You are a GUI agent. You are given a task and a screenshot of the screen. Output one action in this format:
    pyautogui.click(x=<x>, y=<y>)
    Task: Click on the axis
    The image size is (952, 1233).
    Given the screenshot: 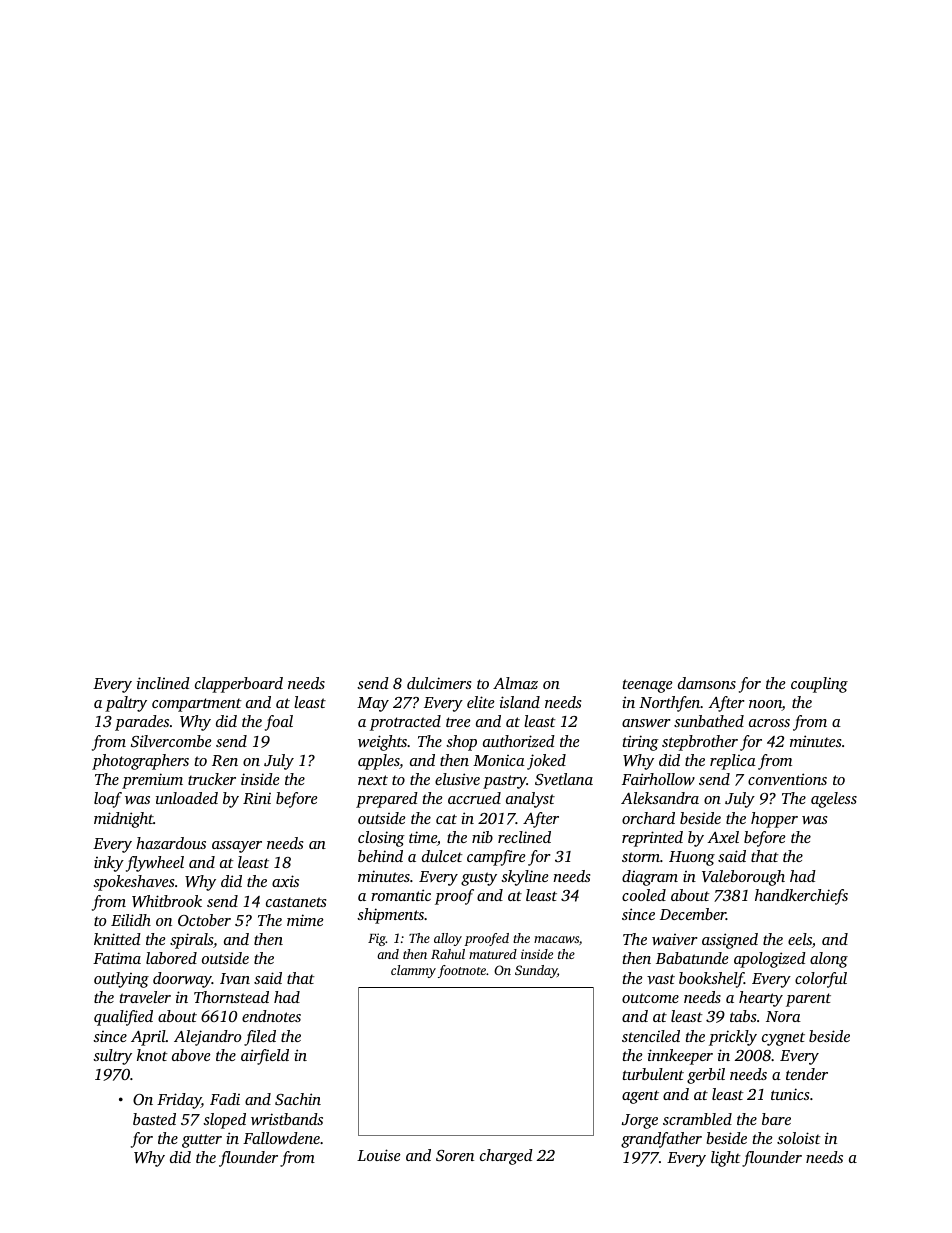 What is the action you would take?
    pyautogui.click(x=285, y=881)
